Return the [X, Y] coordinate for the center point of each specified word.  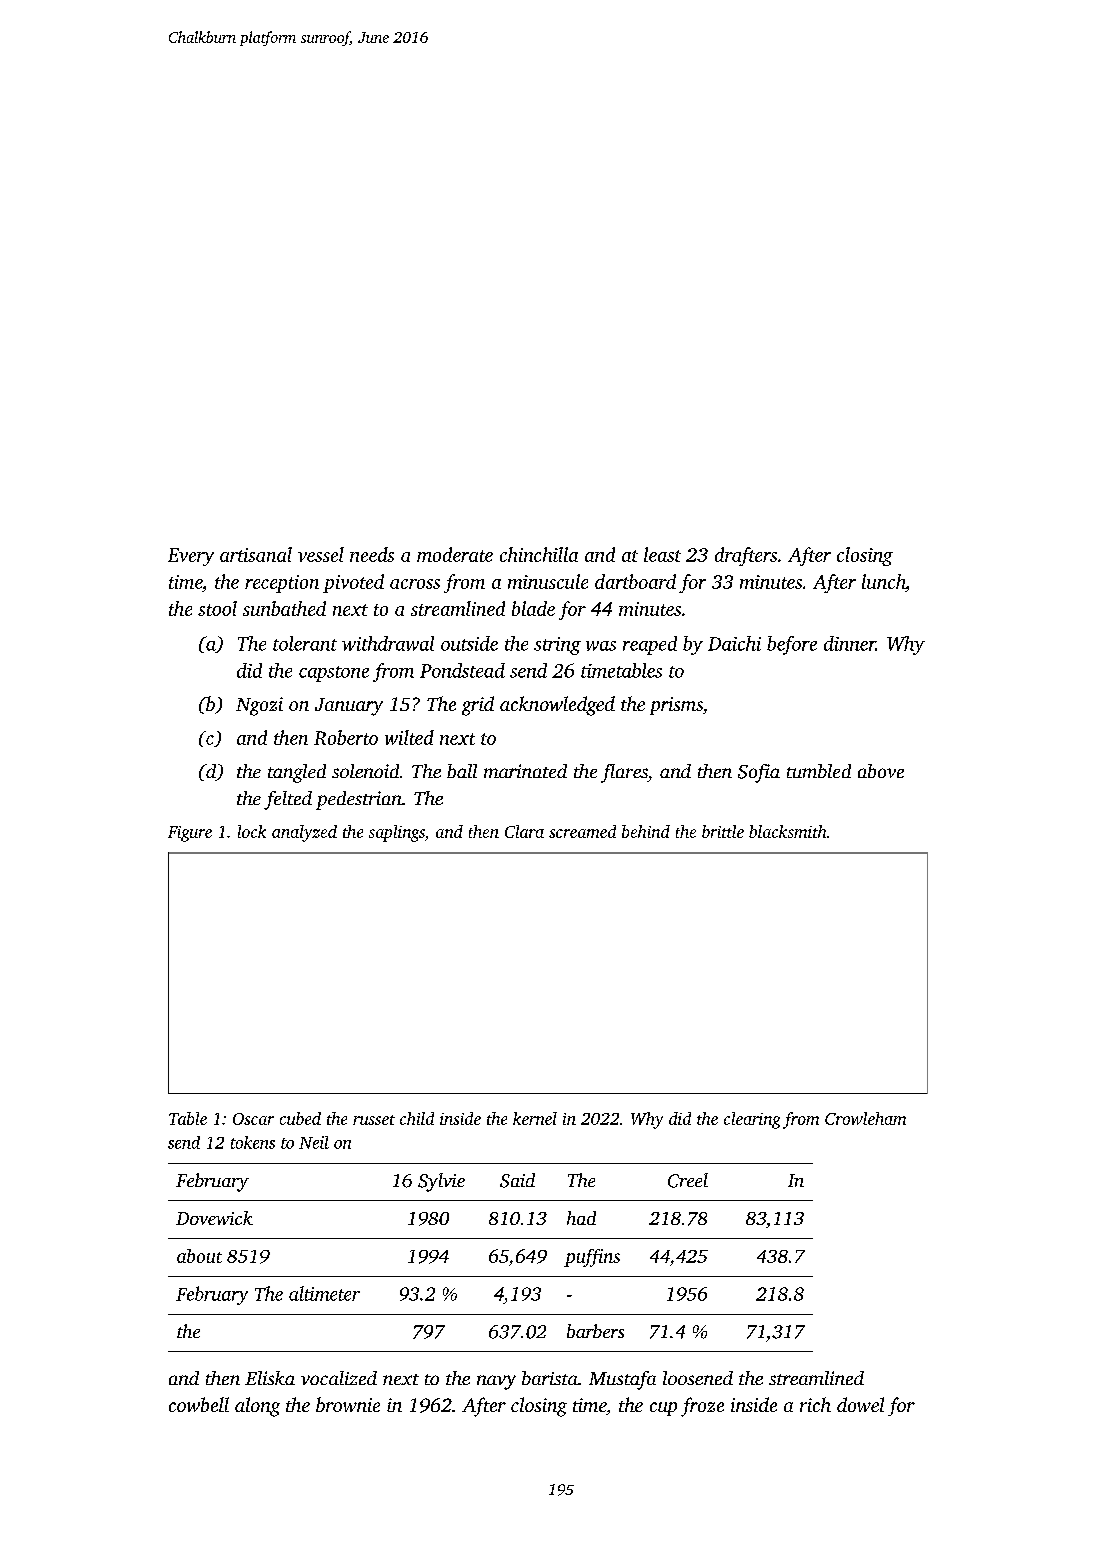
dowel [860, 1404]
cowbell [199, 1404]
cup [663, 1409]
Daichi [734, 643]
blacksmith [787, 831]
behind [646, 831]
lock [252, 831]
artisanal [256, 554]
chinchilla [539, 554]
